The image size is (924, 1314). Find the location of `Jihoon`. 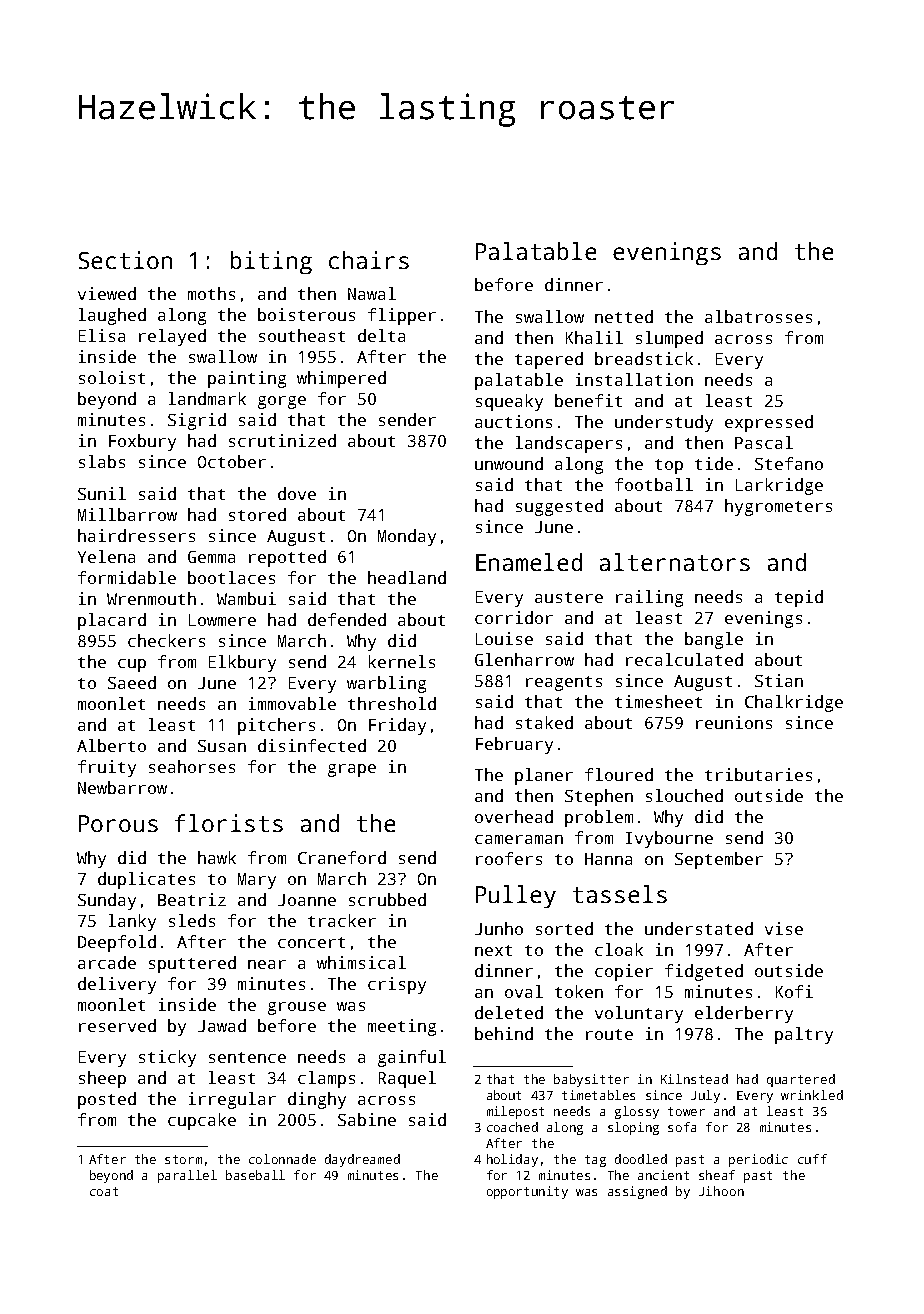

Jihoon is located at coordinates (721, 1191).
